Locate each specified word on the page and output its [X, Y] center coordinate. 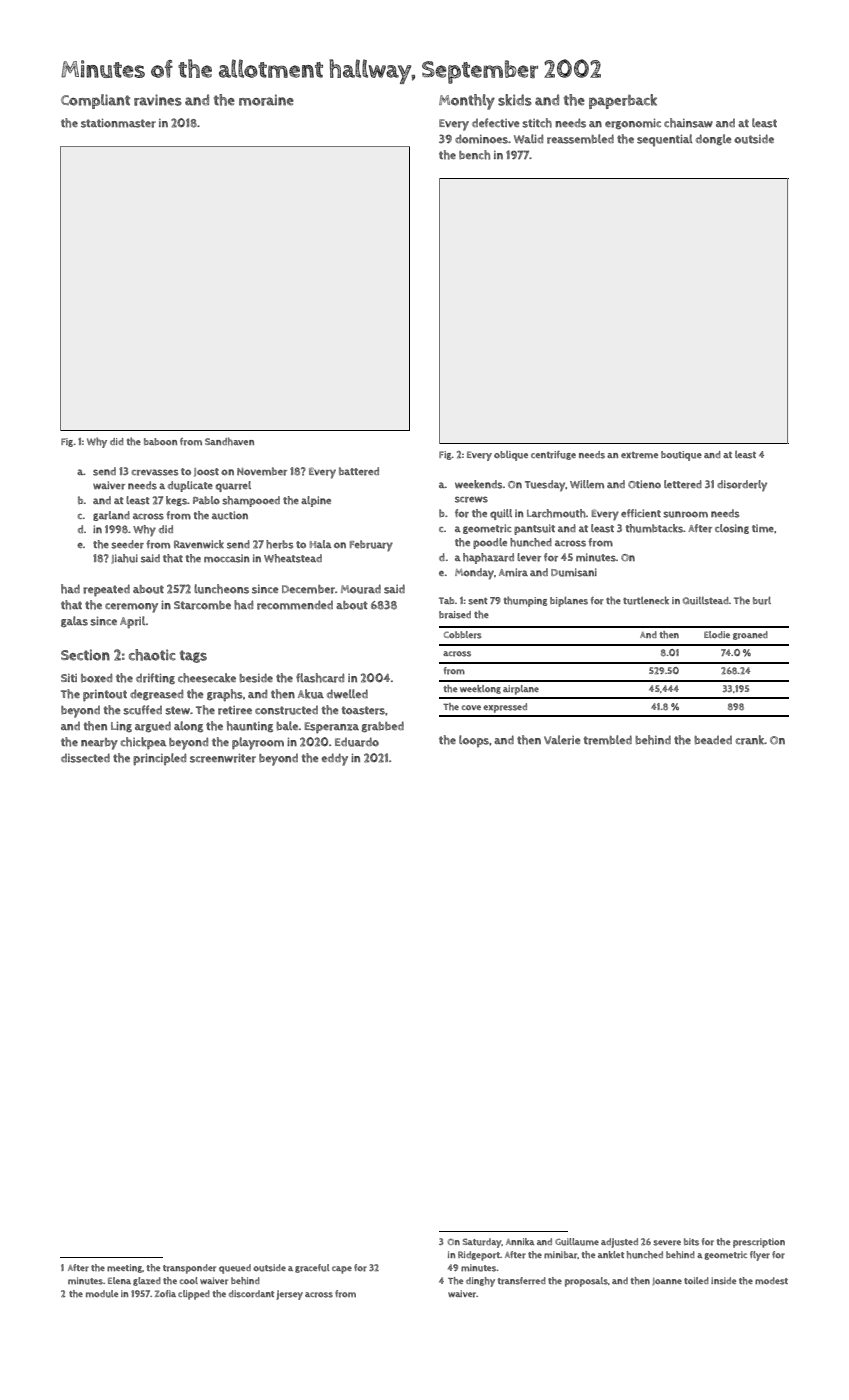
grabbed [383, 726]
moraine [266, 100]
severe [667, 1243]
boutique [681, 456]
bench [474, 155]
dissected [85, 758]
